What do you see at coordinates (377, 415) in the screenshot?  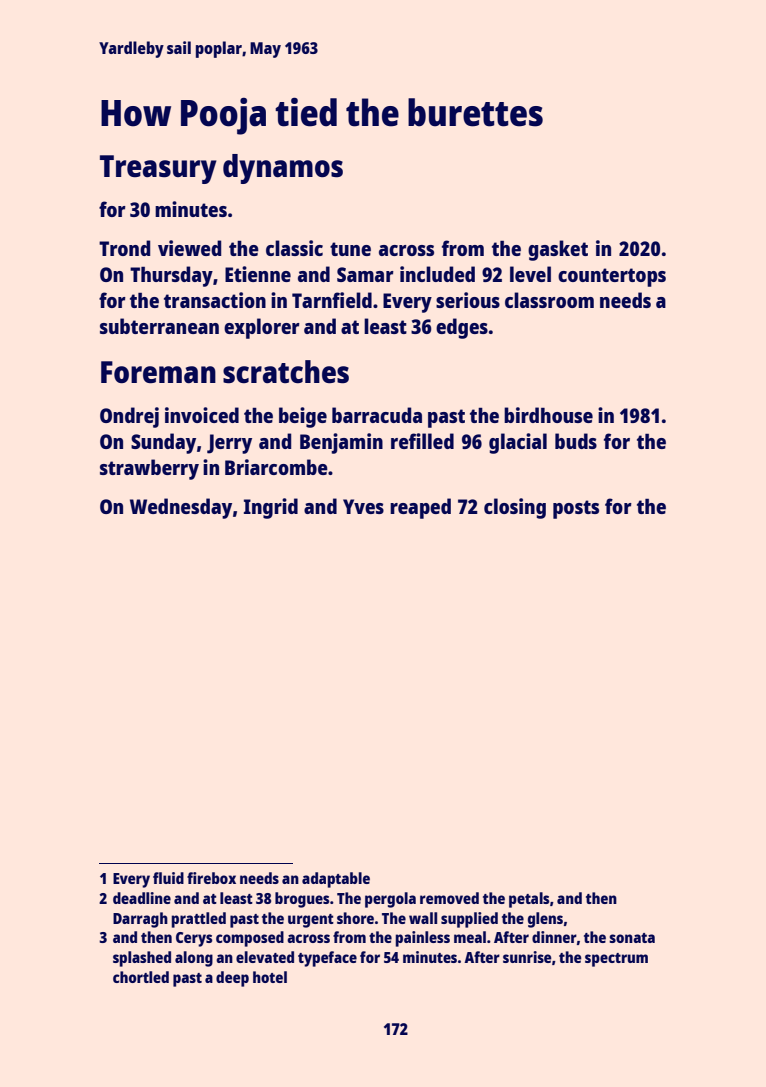 I see `barracuda` at bounding box center [377, 415].
